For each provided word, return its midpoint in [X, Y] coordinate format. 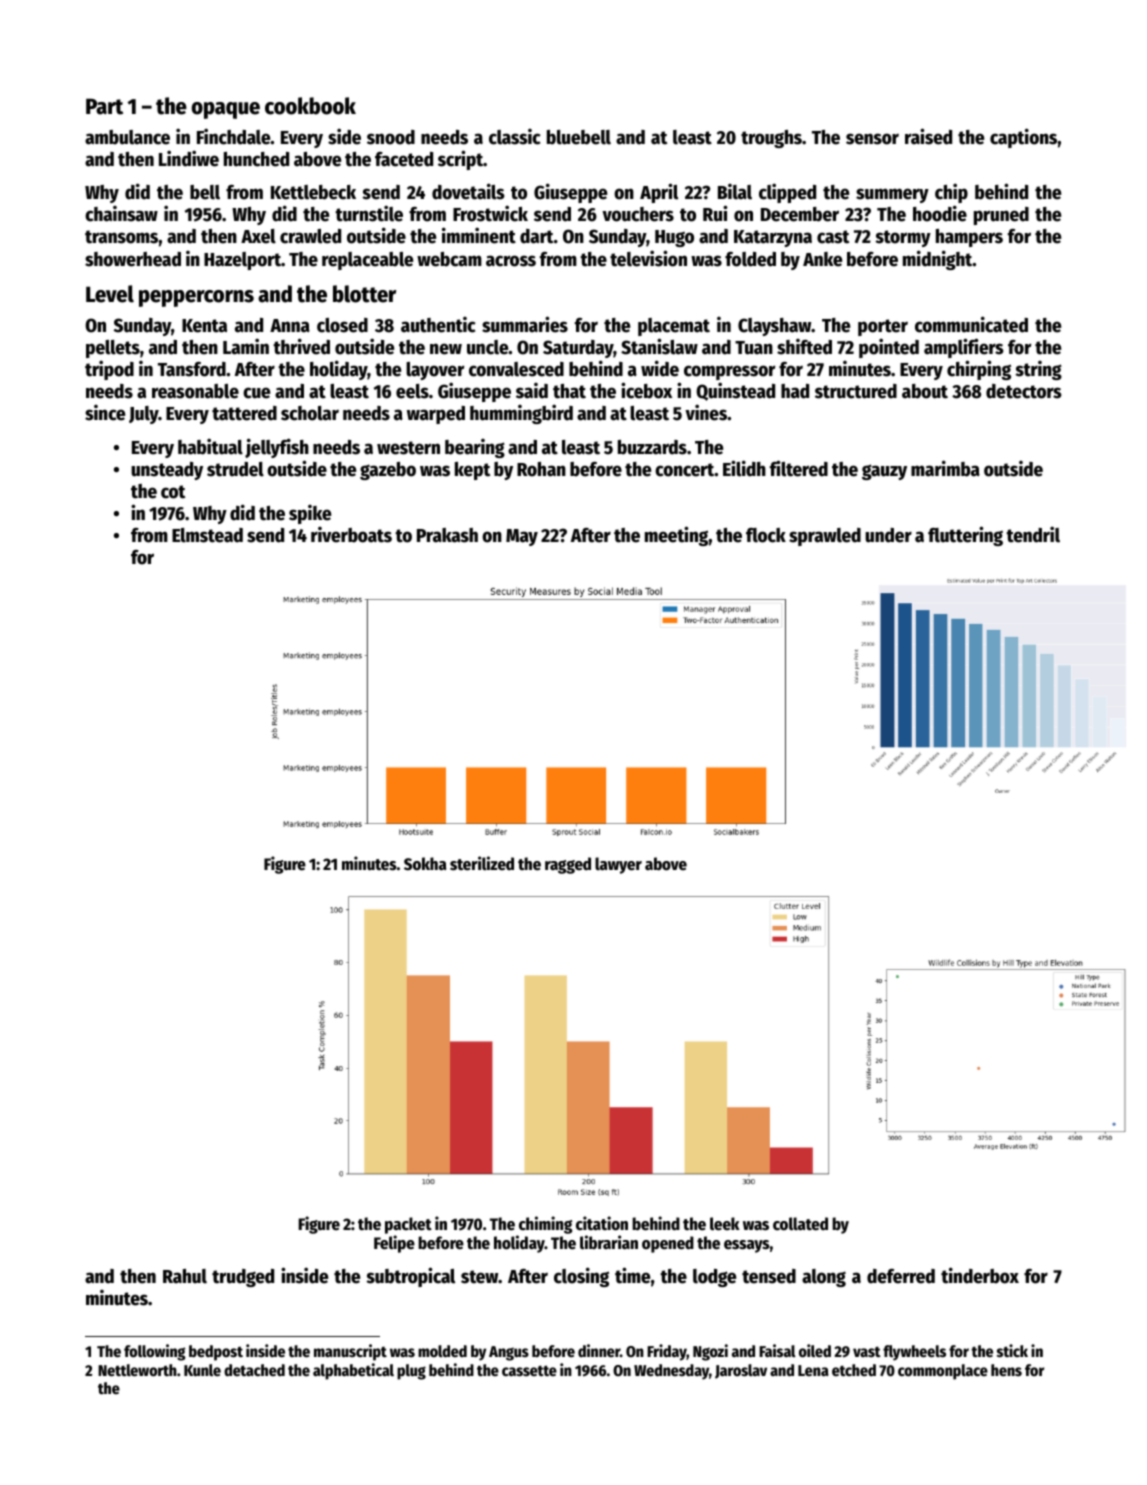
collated [800, 1224]
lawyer [618, 865]
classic [514, 136]
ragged [568, 865]
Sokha [425, 864]
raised [928, 136]
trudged [243, 1278]
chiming [545, 1225]
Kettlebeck [313, 192]
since [105, 412]
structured [856, 391]
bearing [475, 448]
